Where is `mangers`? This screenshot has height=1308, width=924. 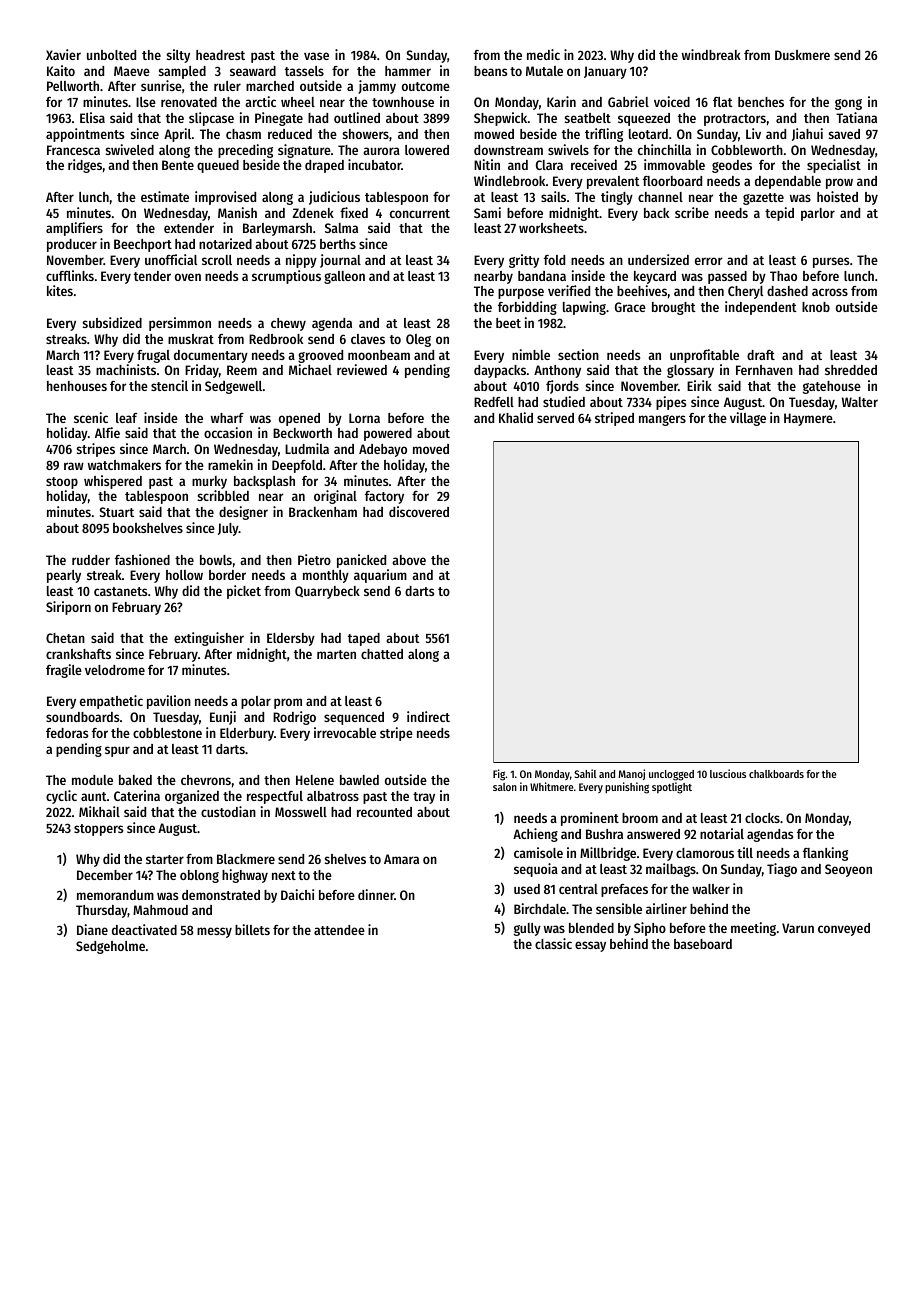 mangers is located at coordinates (662, 420).
